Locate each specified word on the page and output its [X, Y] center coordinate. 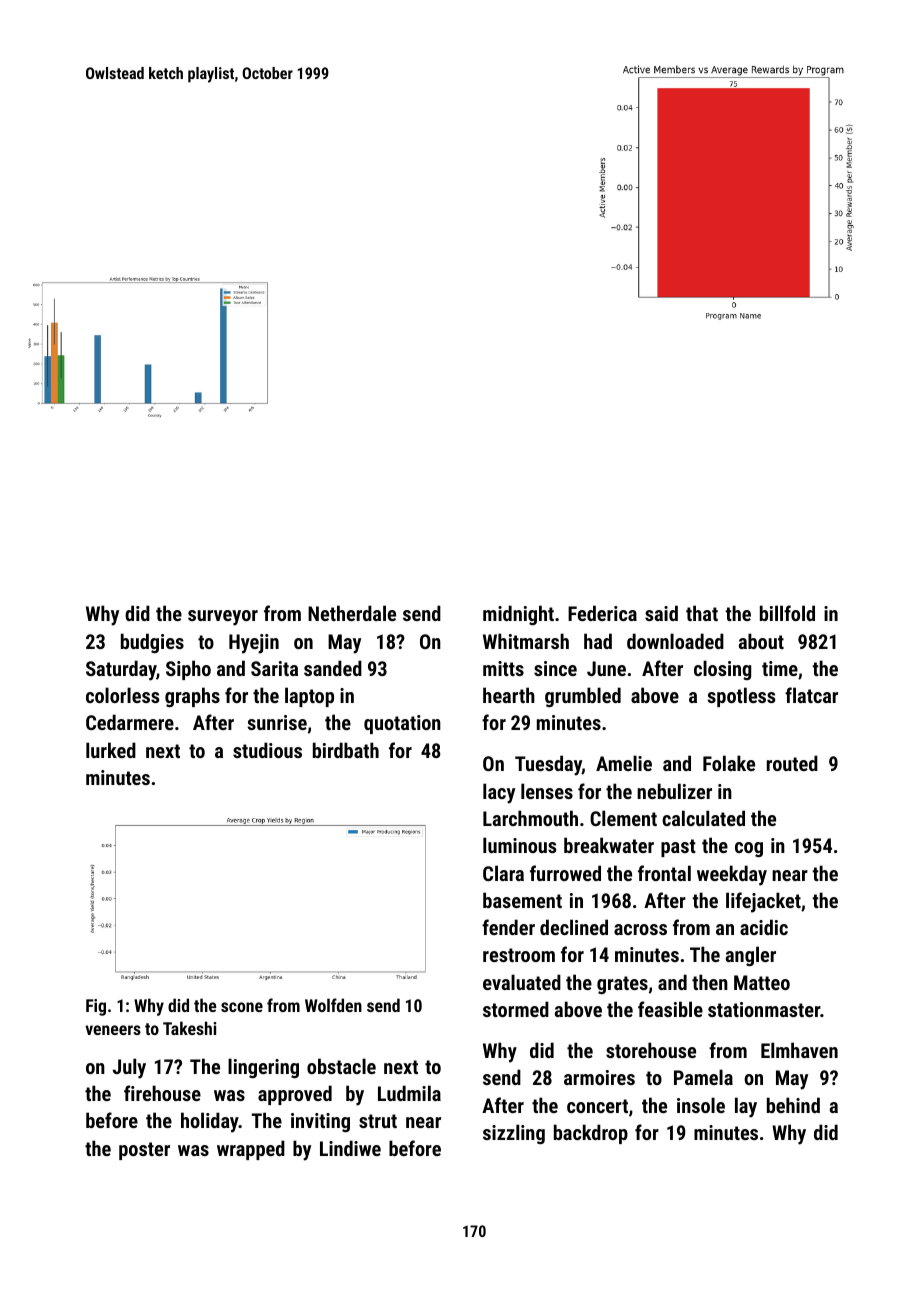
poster [144, 1151]
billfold [787, 613]
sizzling [514, 1134]
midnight [518, 615]
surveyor [223, 618]
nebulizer [674, 791]
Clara [503, 873]
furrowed [565, 873]
